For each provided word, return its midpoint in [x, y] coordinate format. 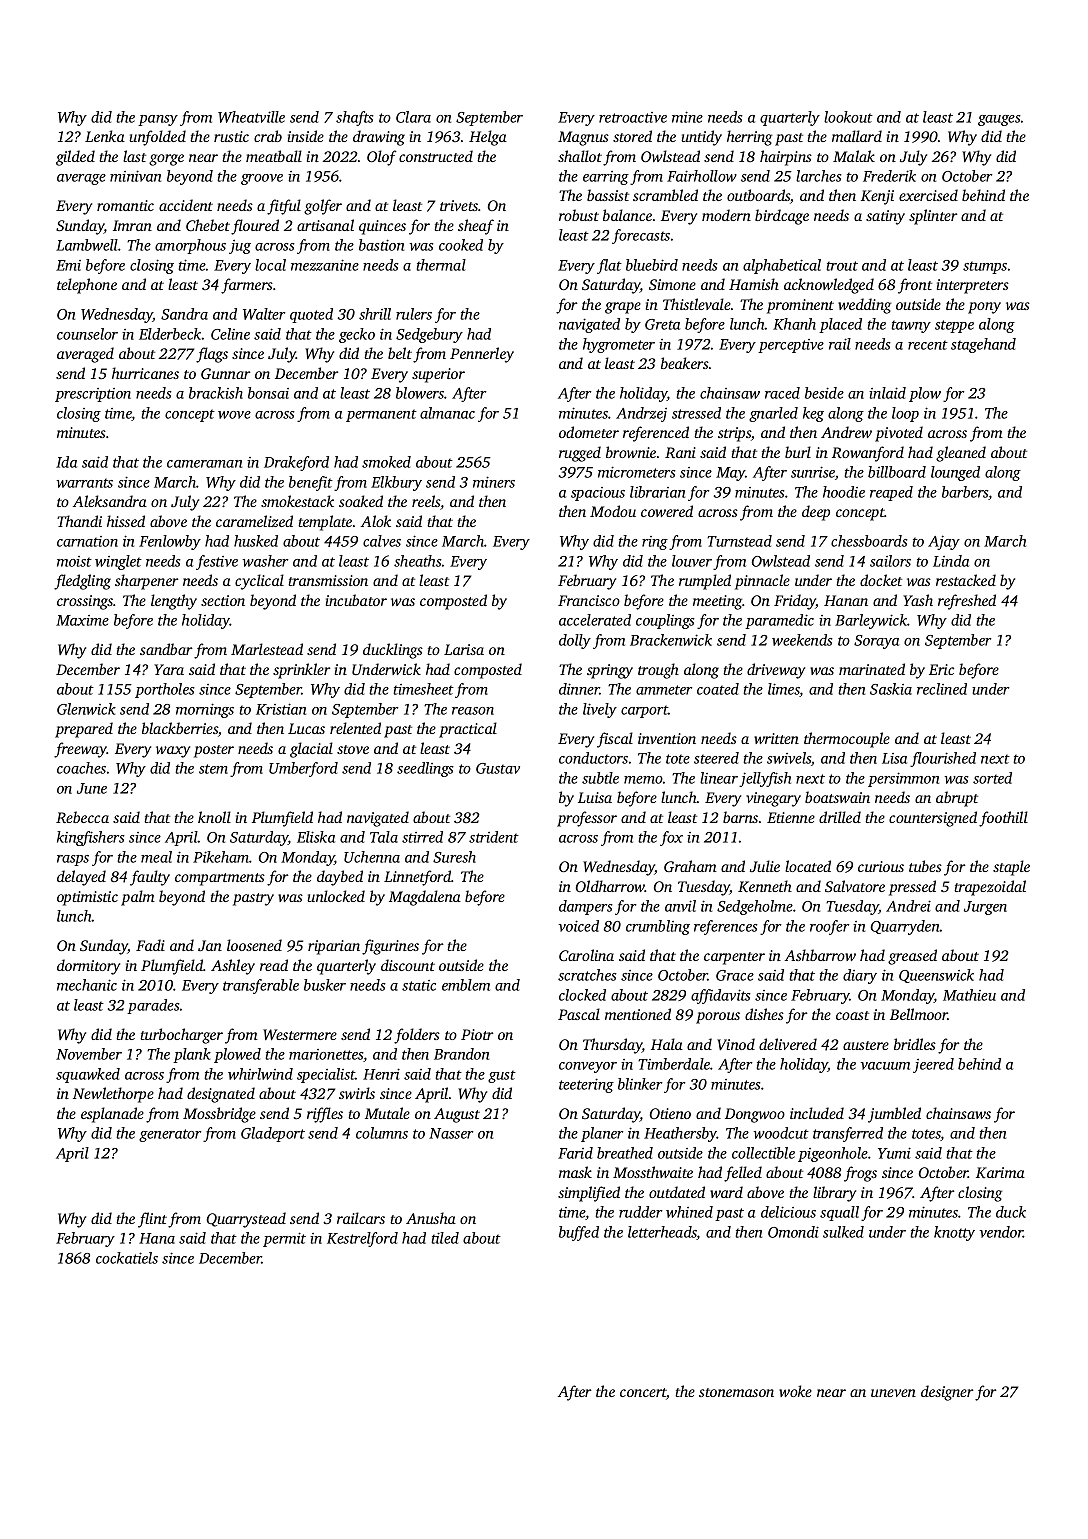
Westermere [300, 1034]
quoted [311, 315]
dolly [575, 641]
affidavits [721, 996]
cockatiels [127, 1258]
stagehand [983, 345]
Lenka [105, 136]
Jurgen [985, 908]
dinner [579, 689]
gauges [999, 120]
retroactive [633, 117]
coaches [81, 768]
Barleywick [871, 621]
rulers [414, 314]
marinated [872, 669]
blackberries [180, 728]
